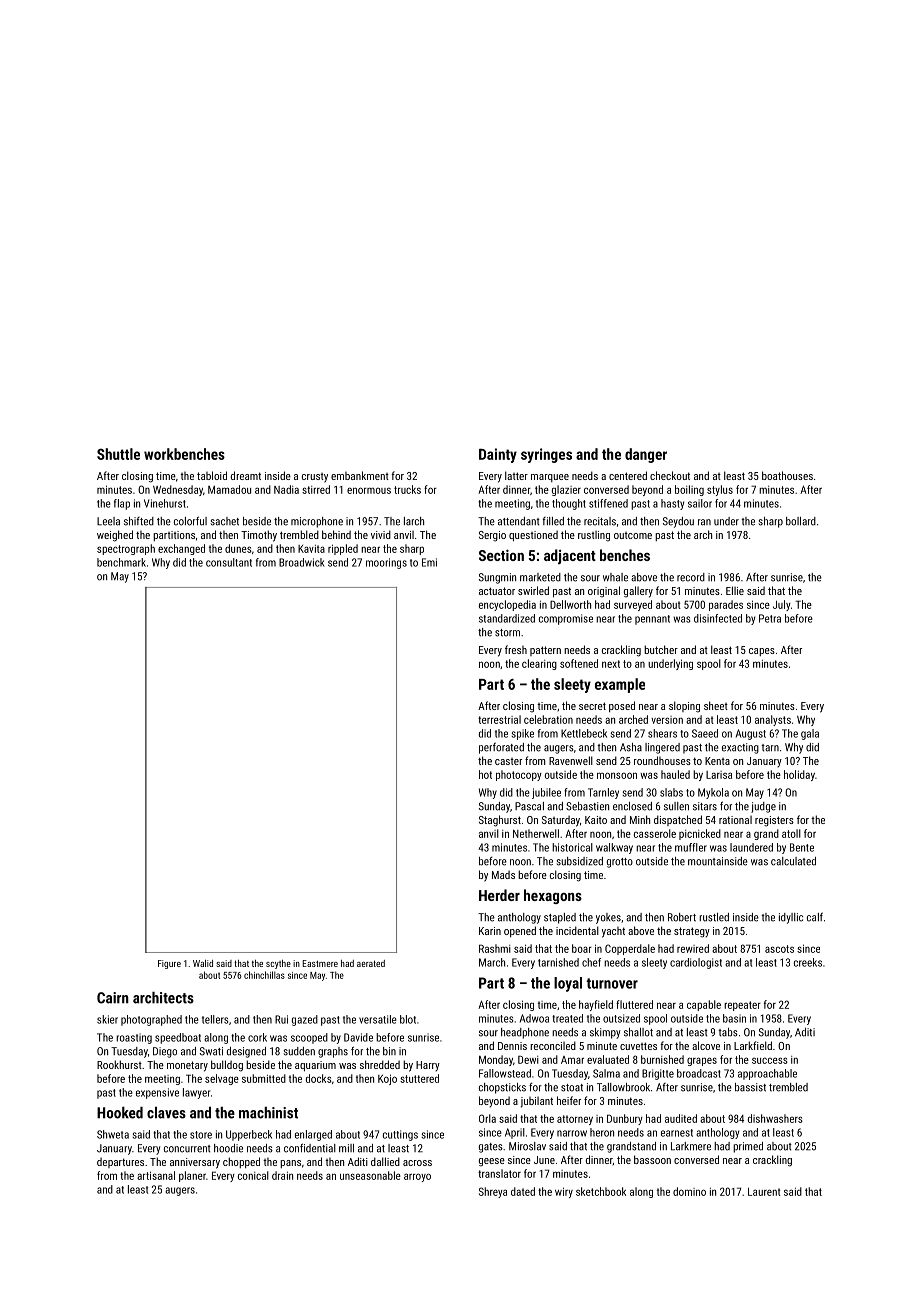 This screenshot has width=924, height=1308. I want to click on record, so click(691, 577).
